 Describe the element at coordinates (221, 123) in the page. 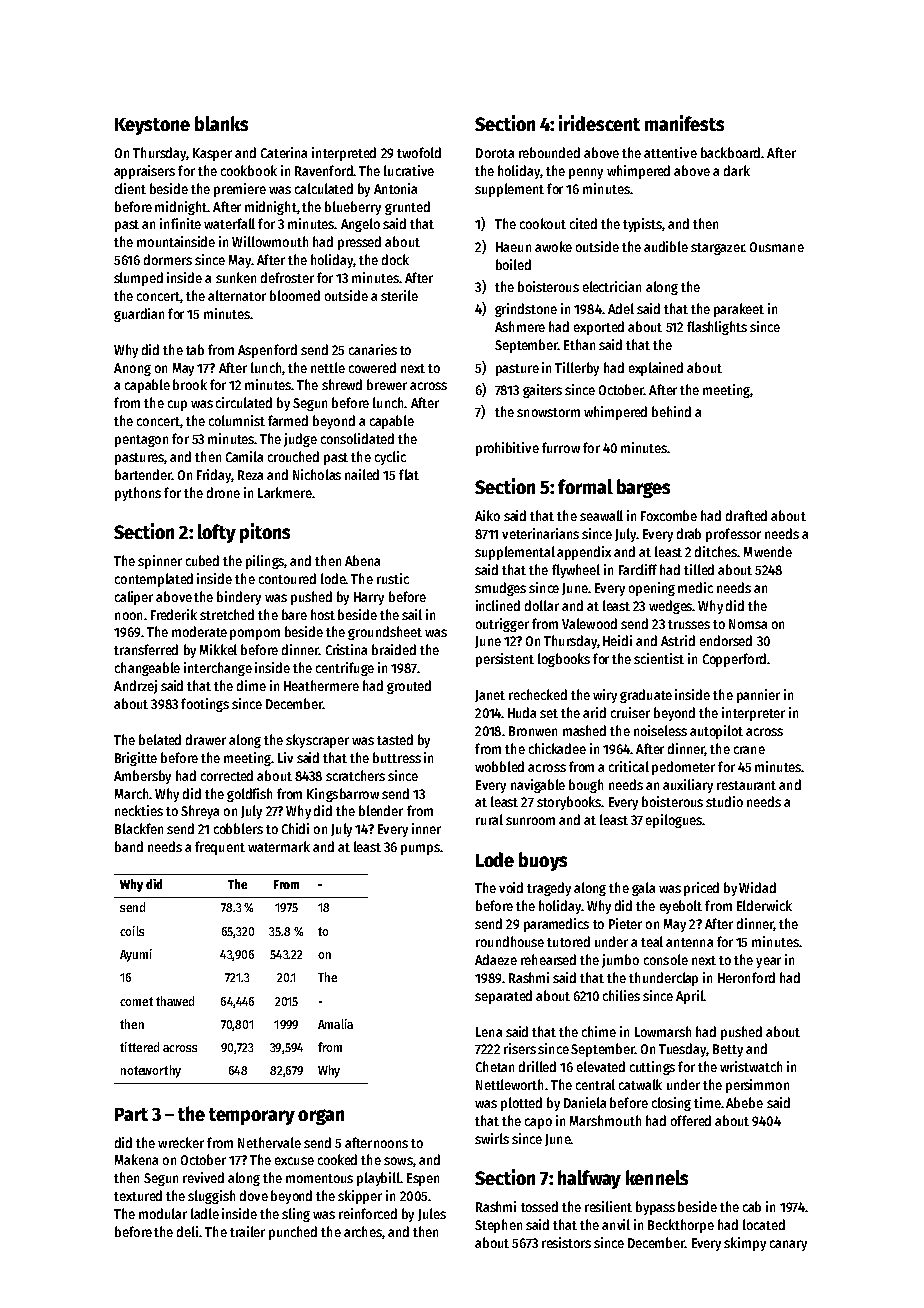

I see `blanks` at that location.
